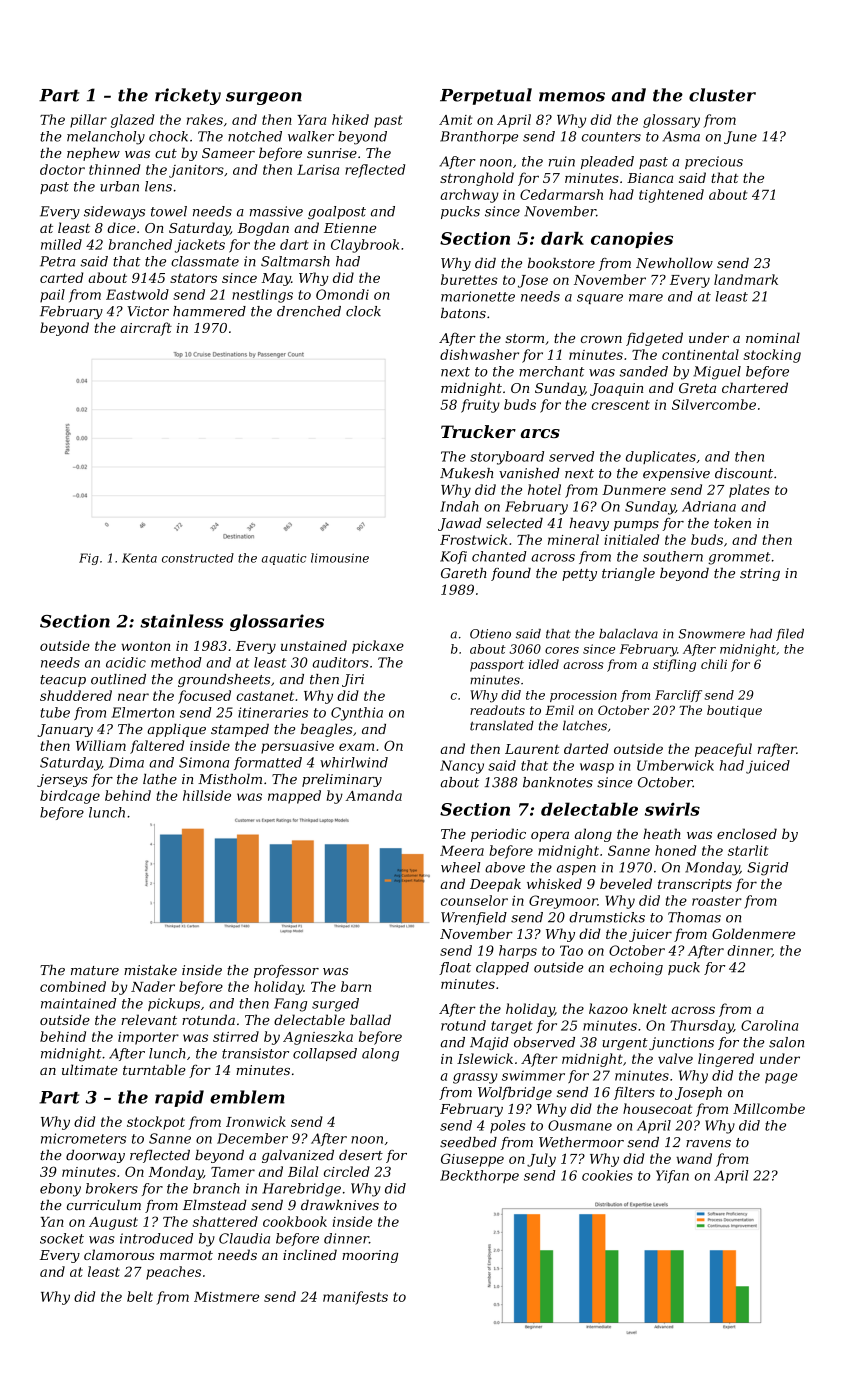  What do you see at coordinates (561, 263) in the document?
I see `bookstore` at bounding box center [561, 263].
